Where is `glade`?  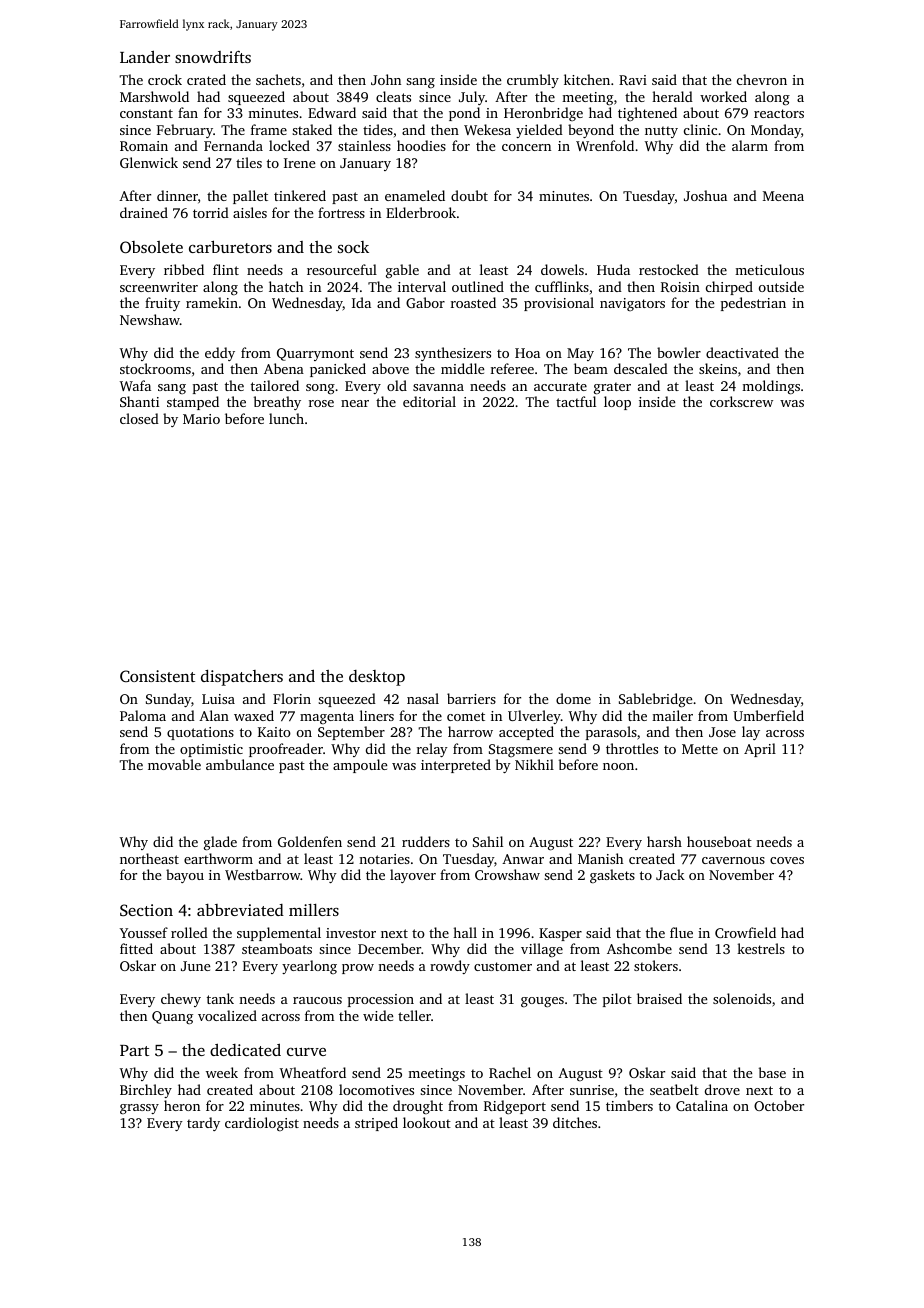 glade is located at coordinates (220, 843).
